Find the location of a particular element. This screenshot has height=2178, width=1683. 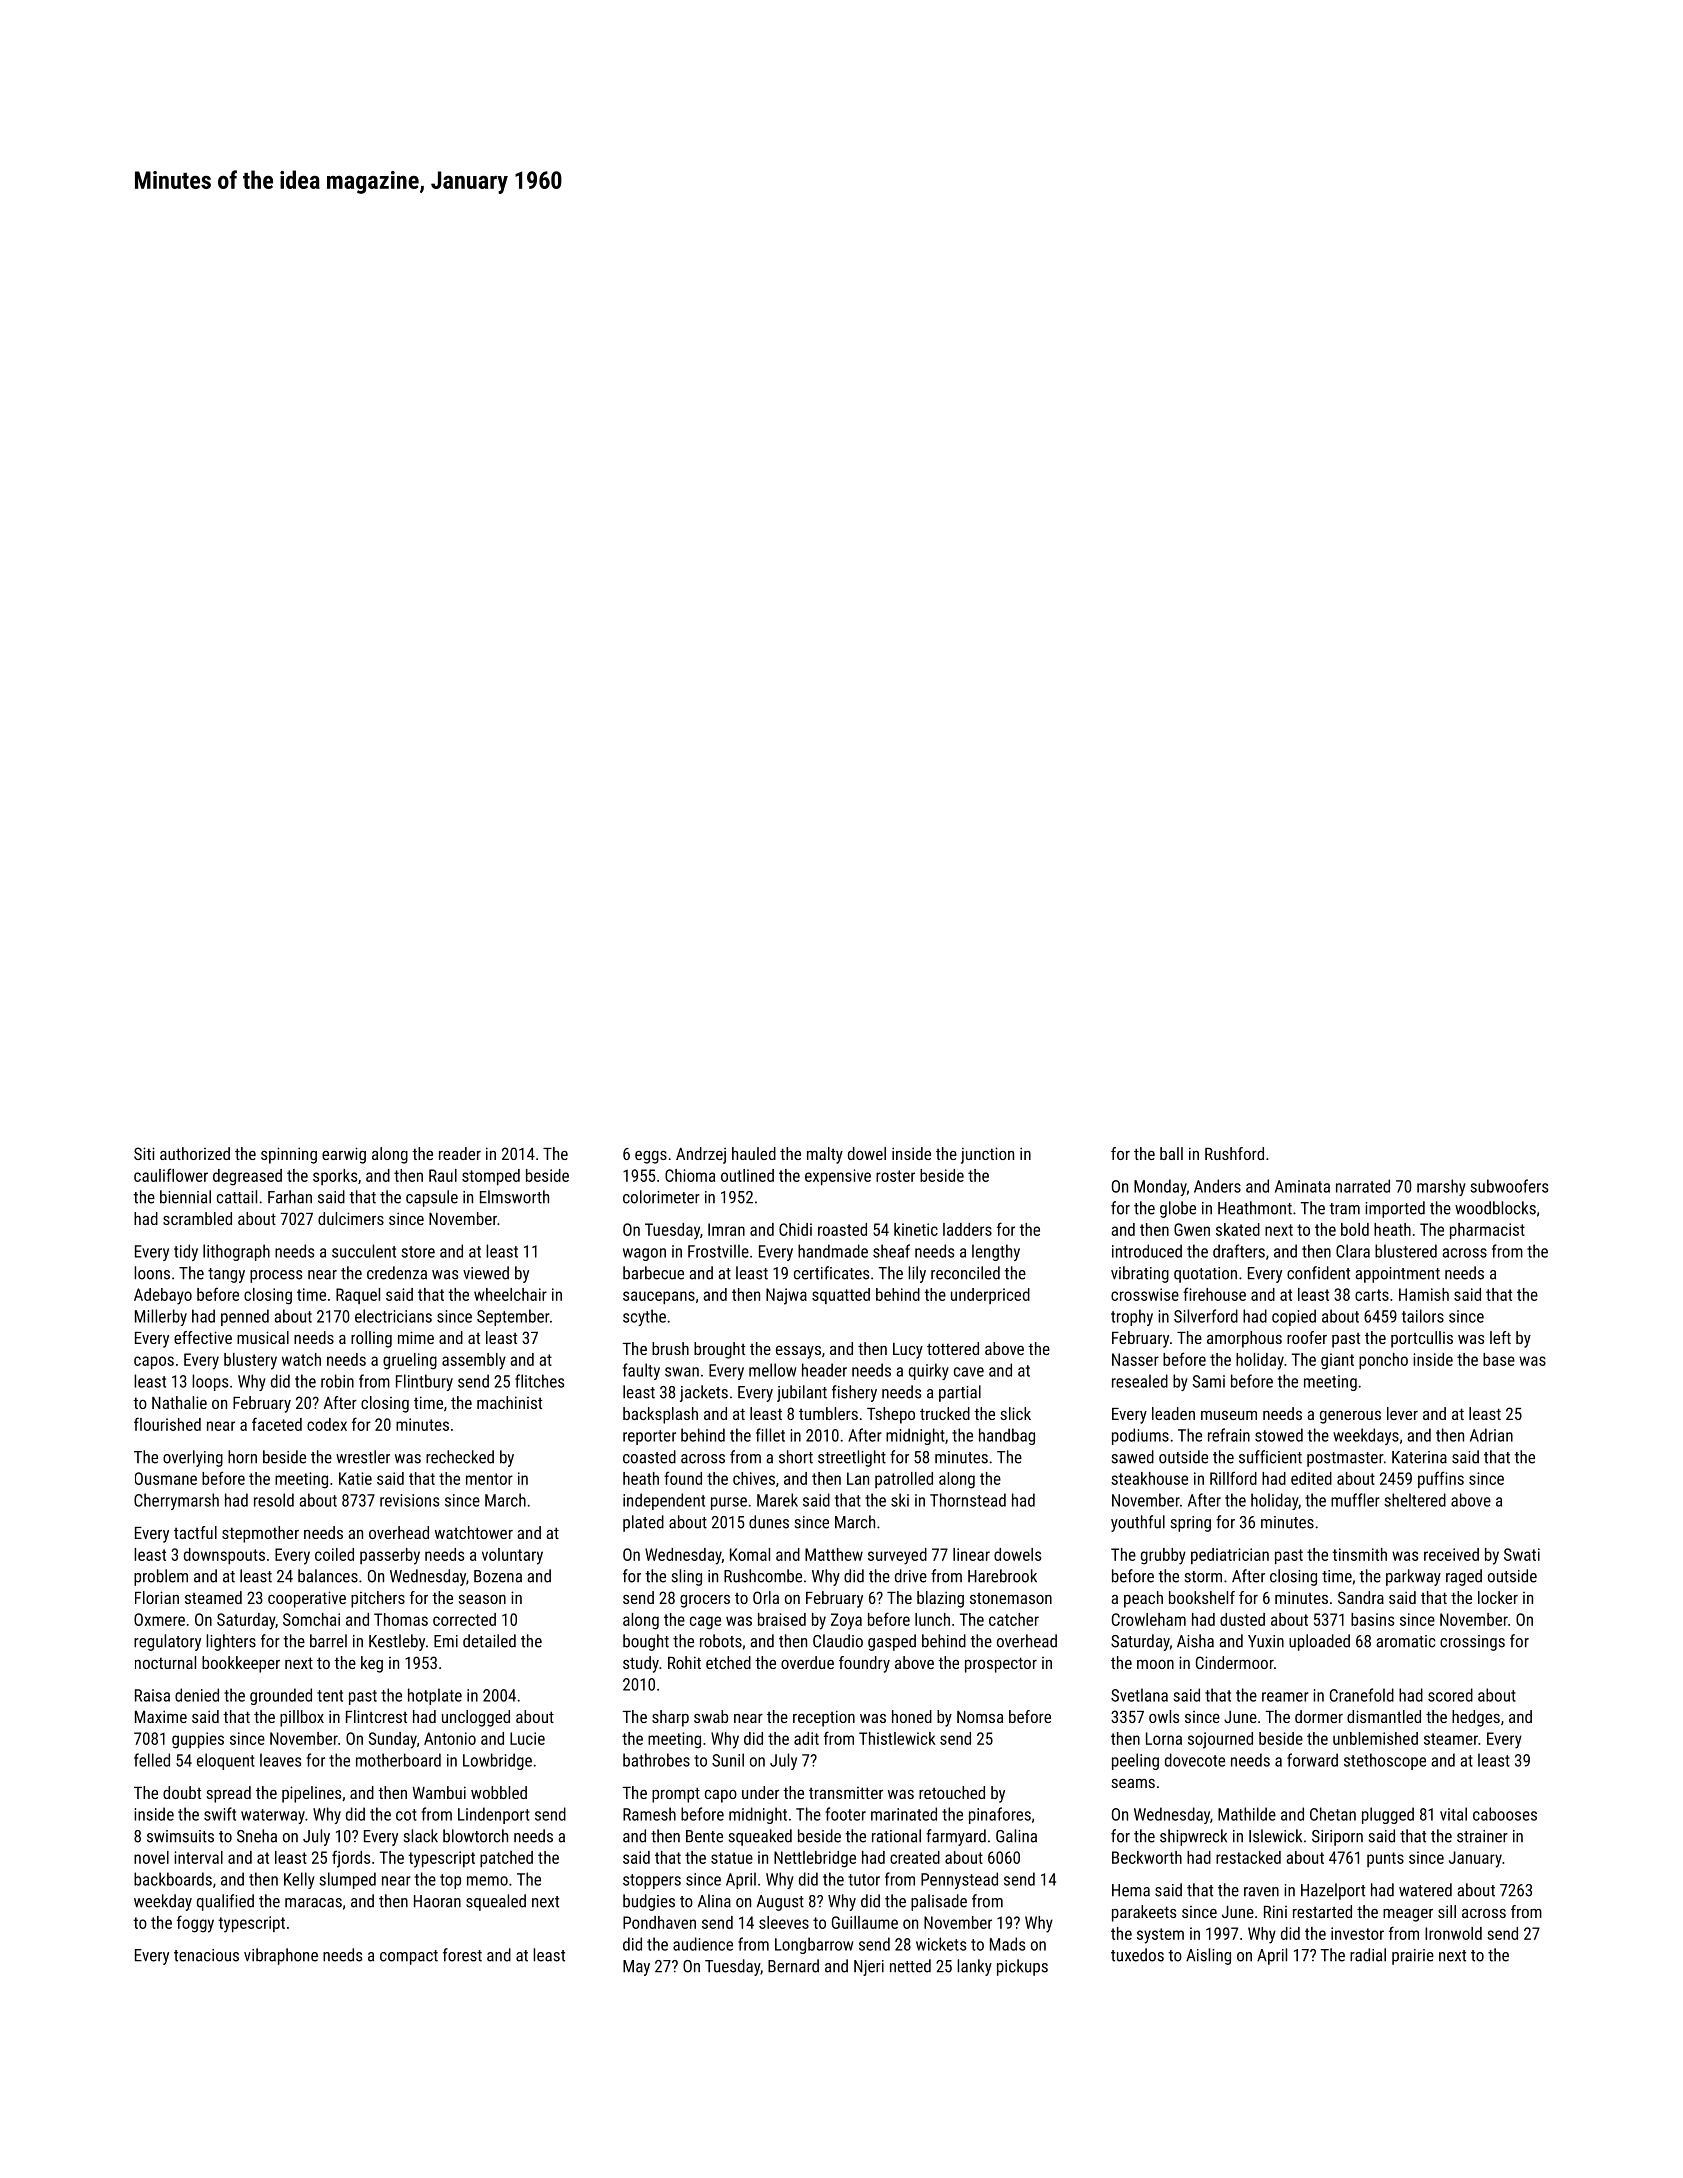

downspouts is located at coordinates (224, 1556).
